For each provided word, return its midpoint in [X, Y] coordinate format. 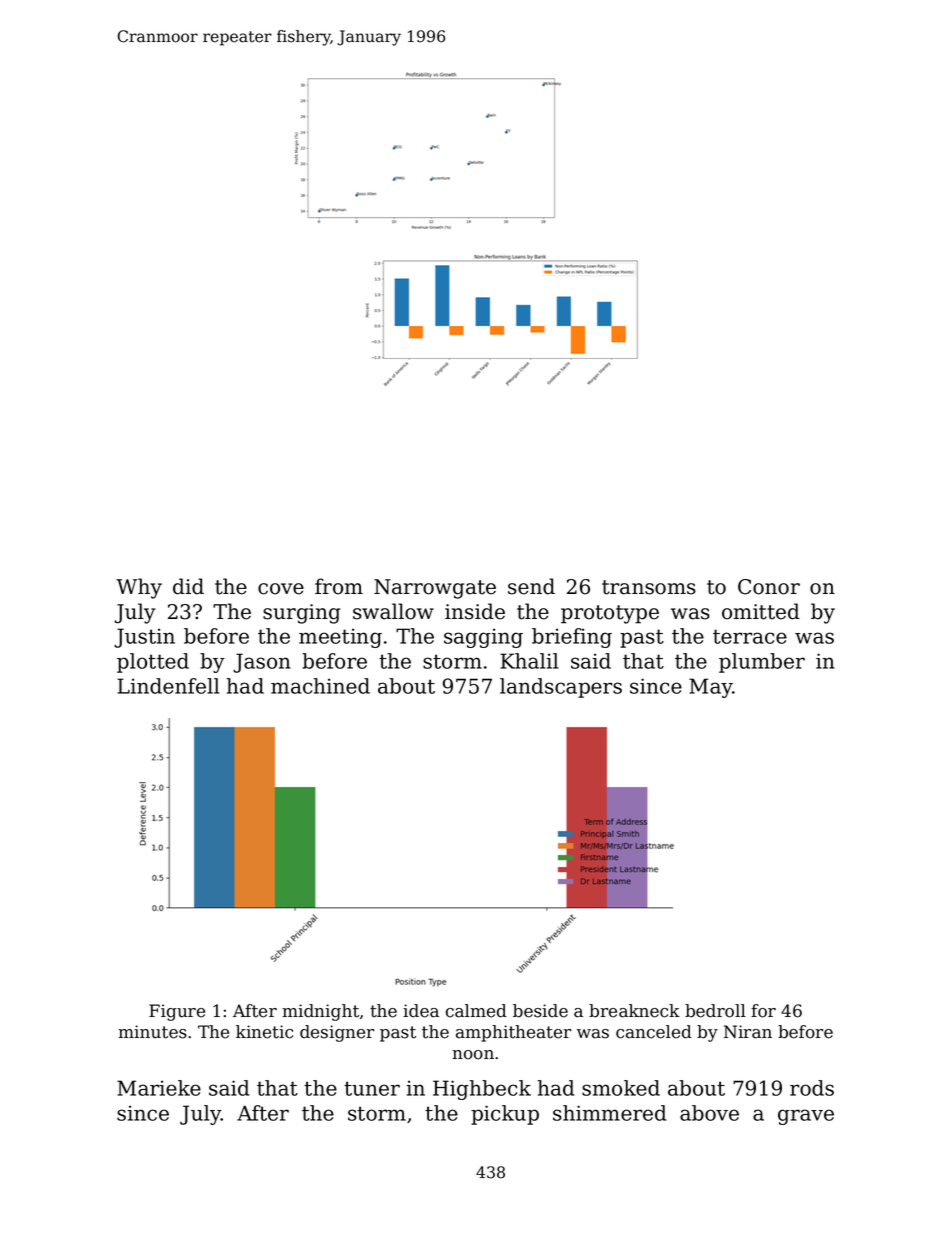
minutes [152, 1032]
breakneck [634, 1011]
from [339, 586]
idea [421, 1011]
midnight [320, 1012]
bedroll [715, 1011]
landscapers [561, 688]
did [188, 586]
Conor [769, 587]
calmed [476, 1011]
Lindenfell [168, 686]
